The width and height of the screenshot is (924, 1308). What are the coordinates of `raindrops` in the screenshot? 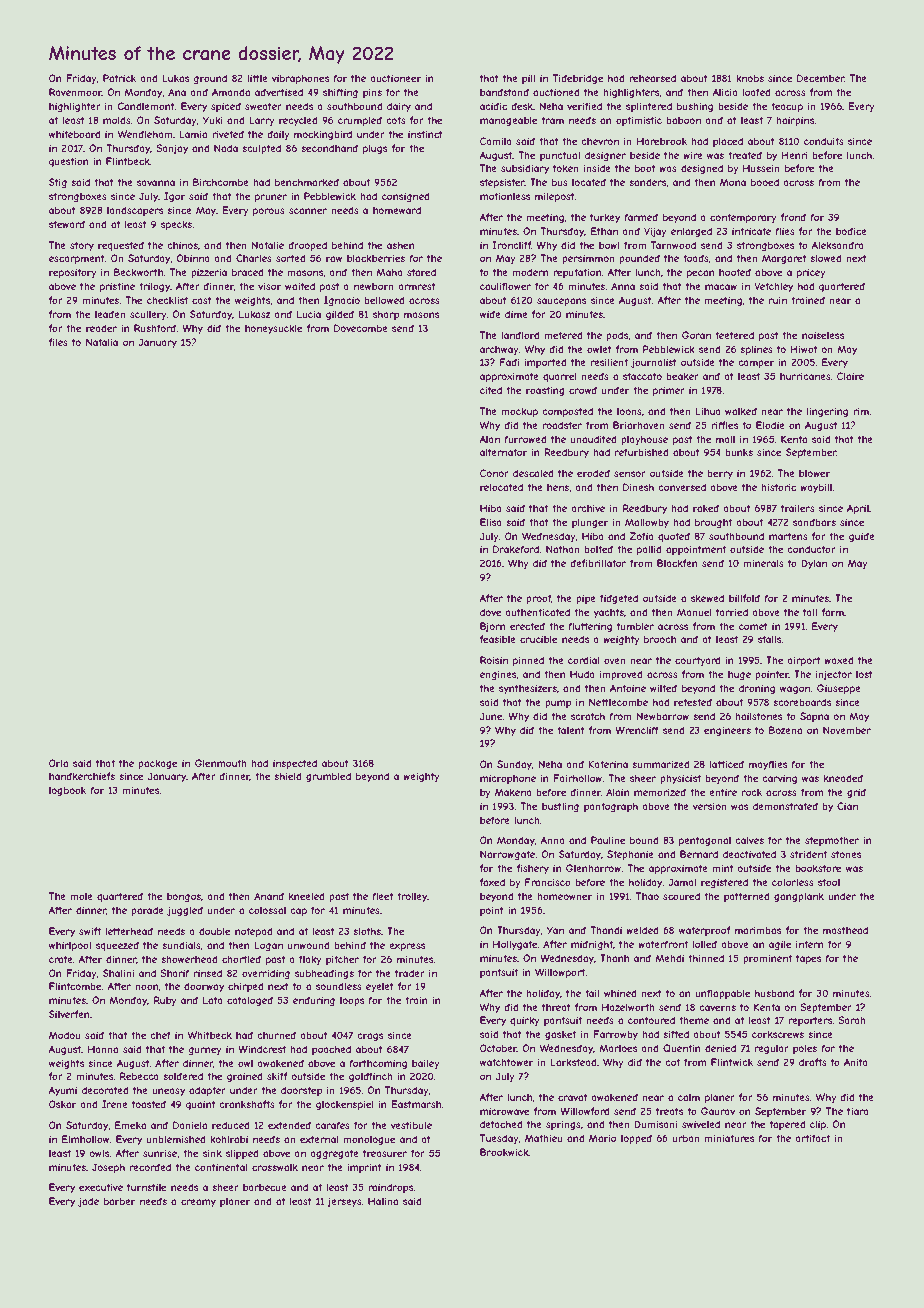 It's located at (390, 1188).
